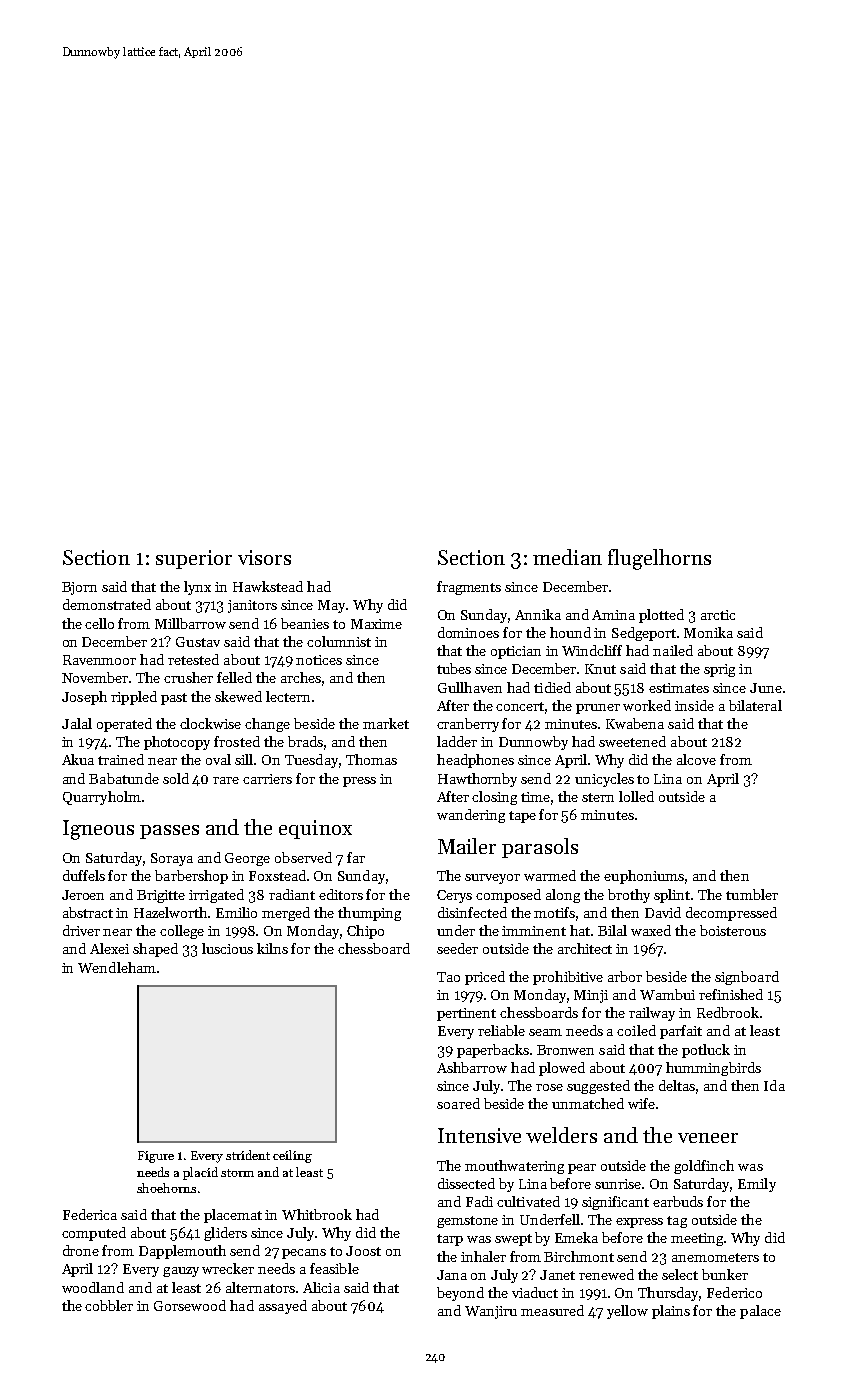 Image resolution: width=849 pixels, height=1400 pixels. I want to click on Gustav, so click(198, 642).
